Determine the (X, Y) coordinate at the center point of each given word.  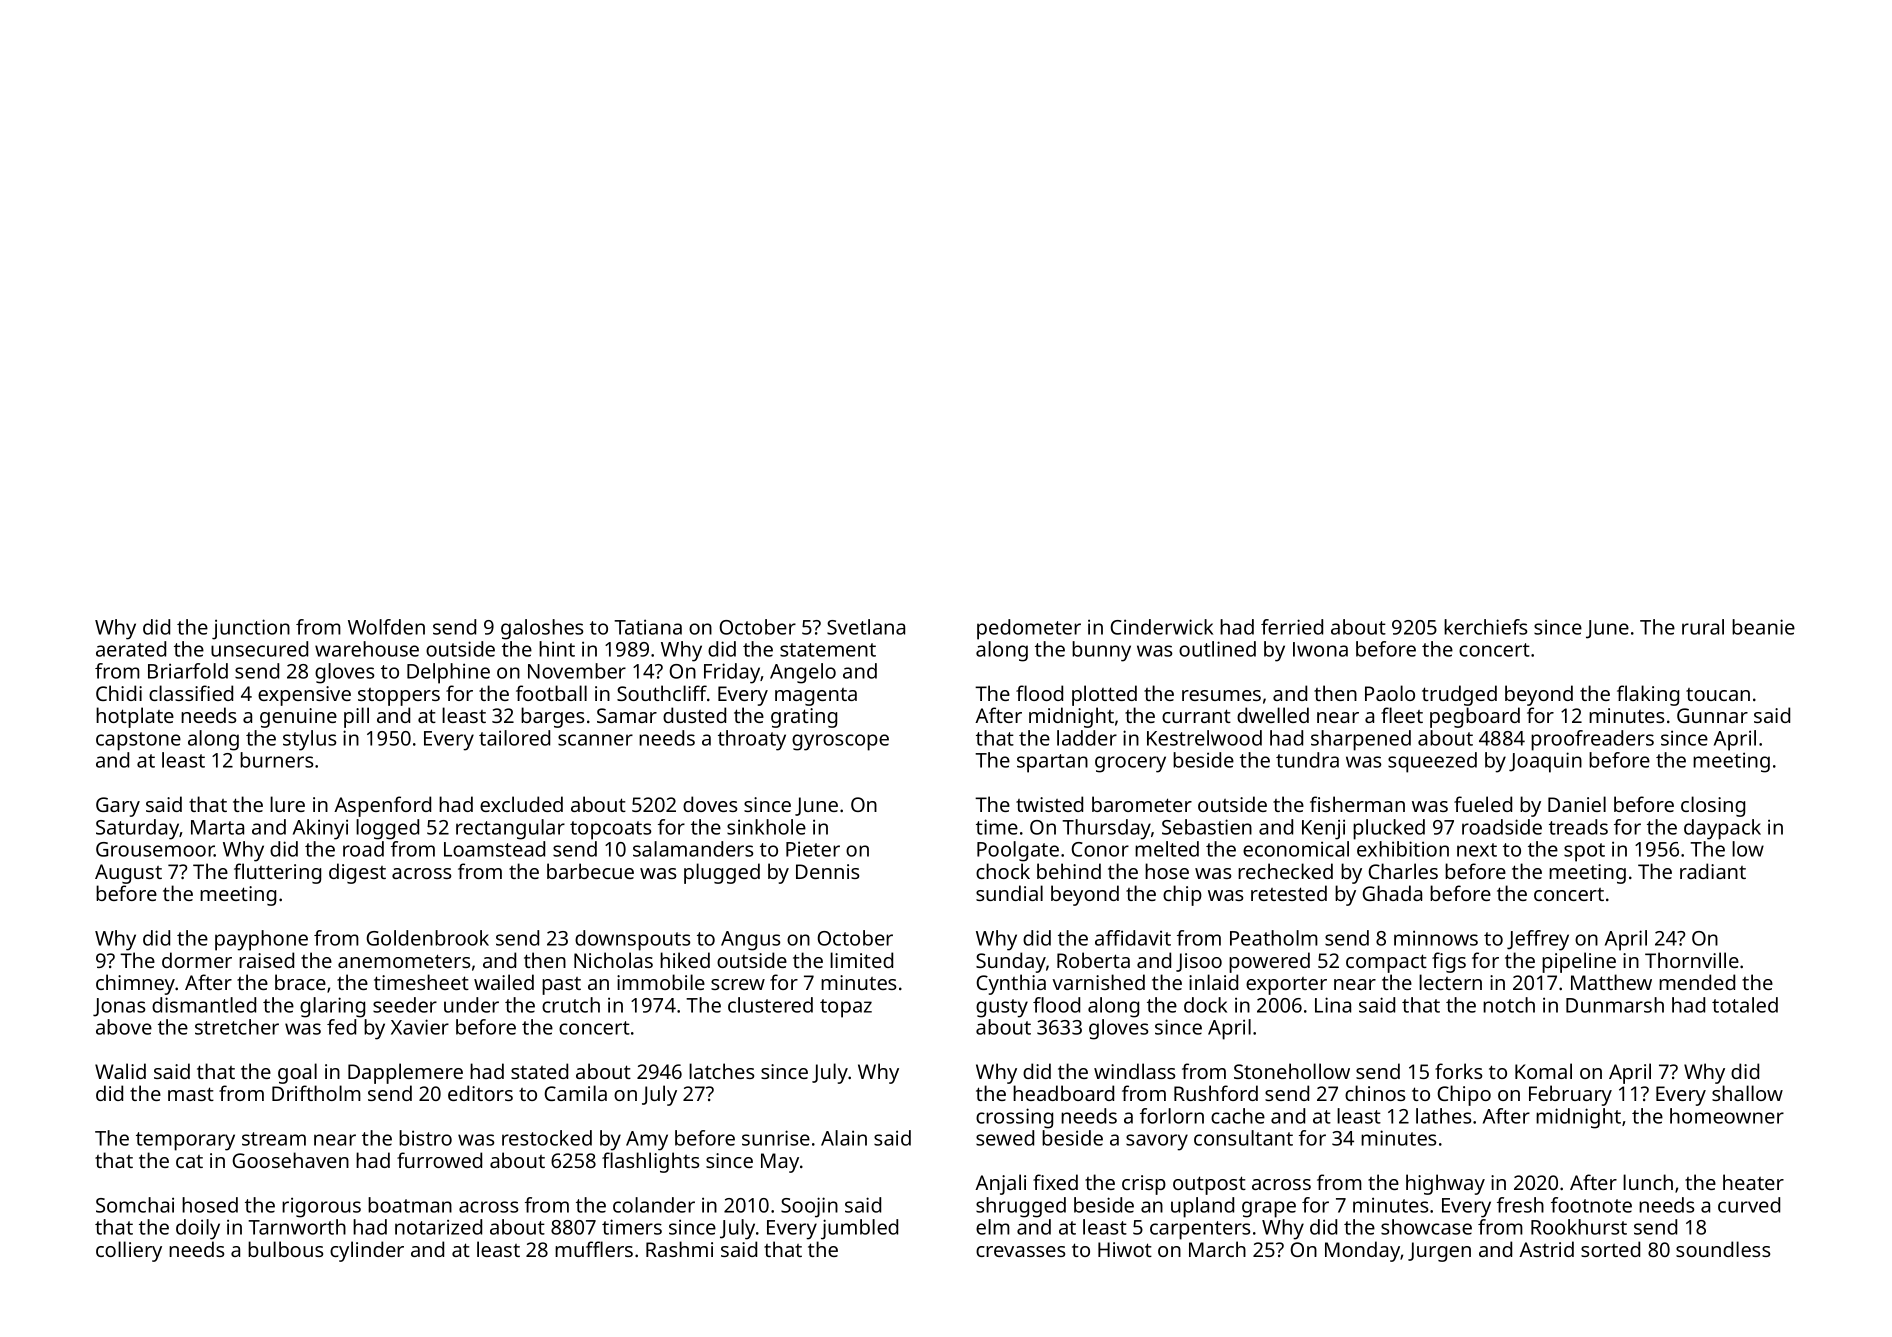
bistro (425, 1138)
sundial (1009, 893)
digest (357, 873)
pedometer (1029, 629)
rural (1703, 627)
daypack (1722, 829)
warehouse (367, 649)
